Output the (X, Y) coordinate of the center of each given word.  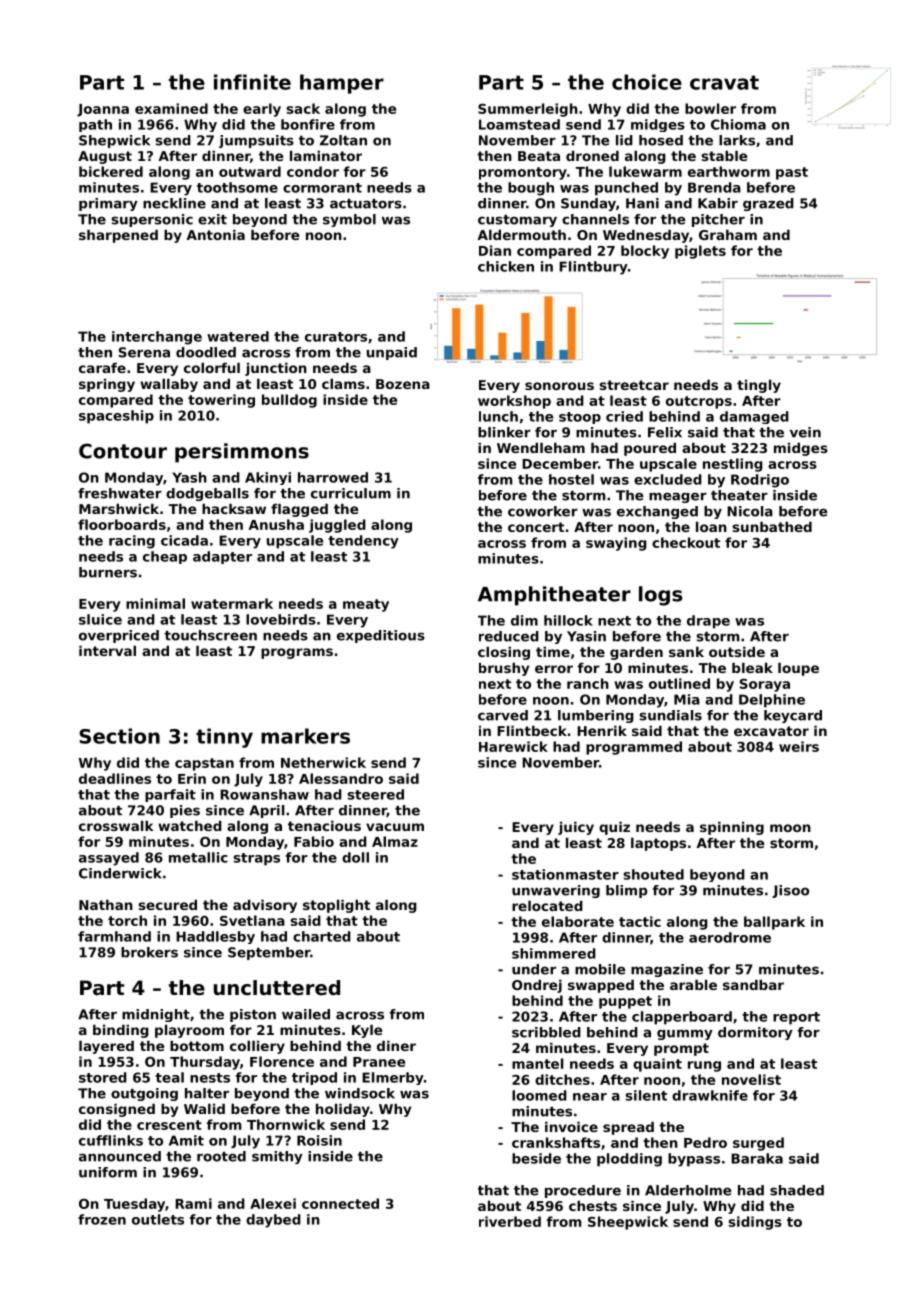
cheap (165, 557)
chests (593, 1205)
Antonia (215, 234)
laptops (658, 844)
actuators (366, 204)
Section (119, 736)
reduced (509, 636)
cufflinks (111, 1140)
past (792, 173)
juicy (576, 828)
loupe (798, 669)
